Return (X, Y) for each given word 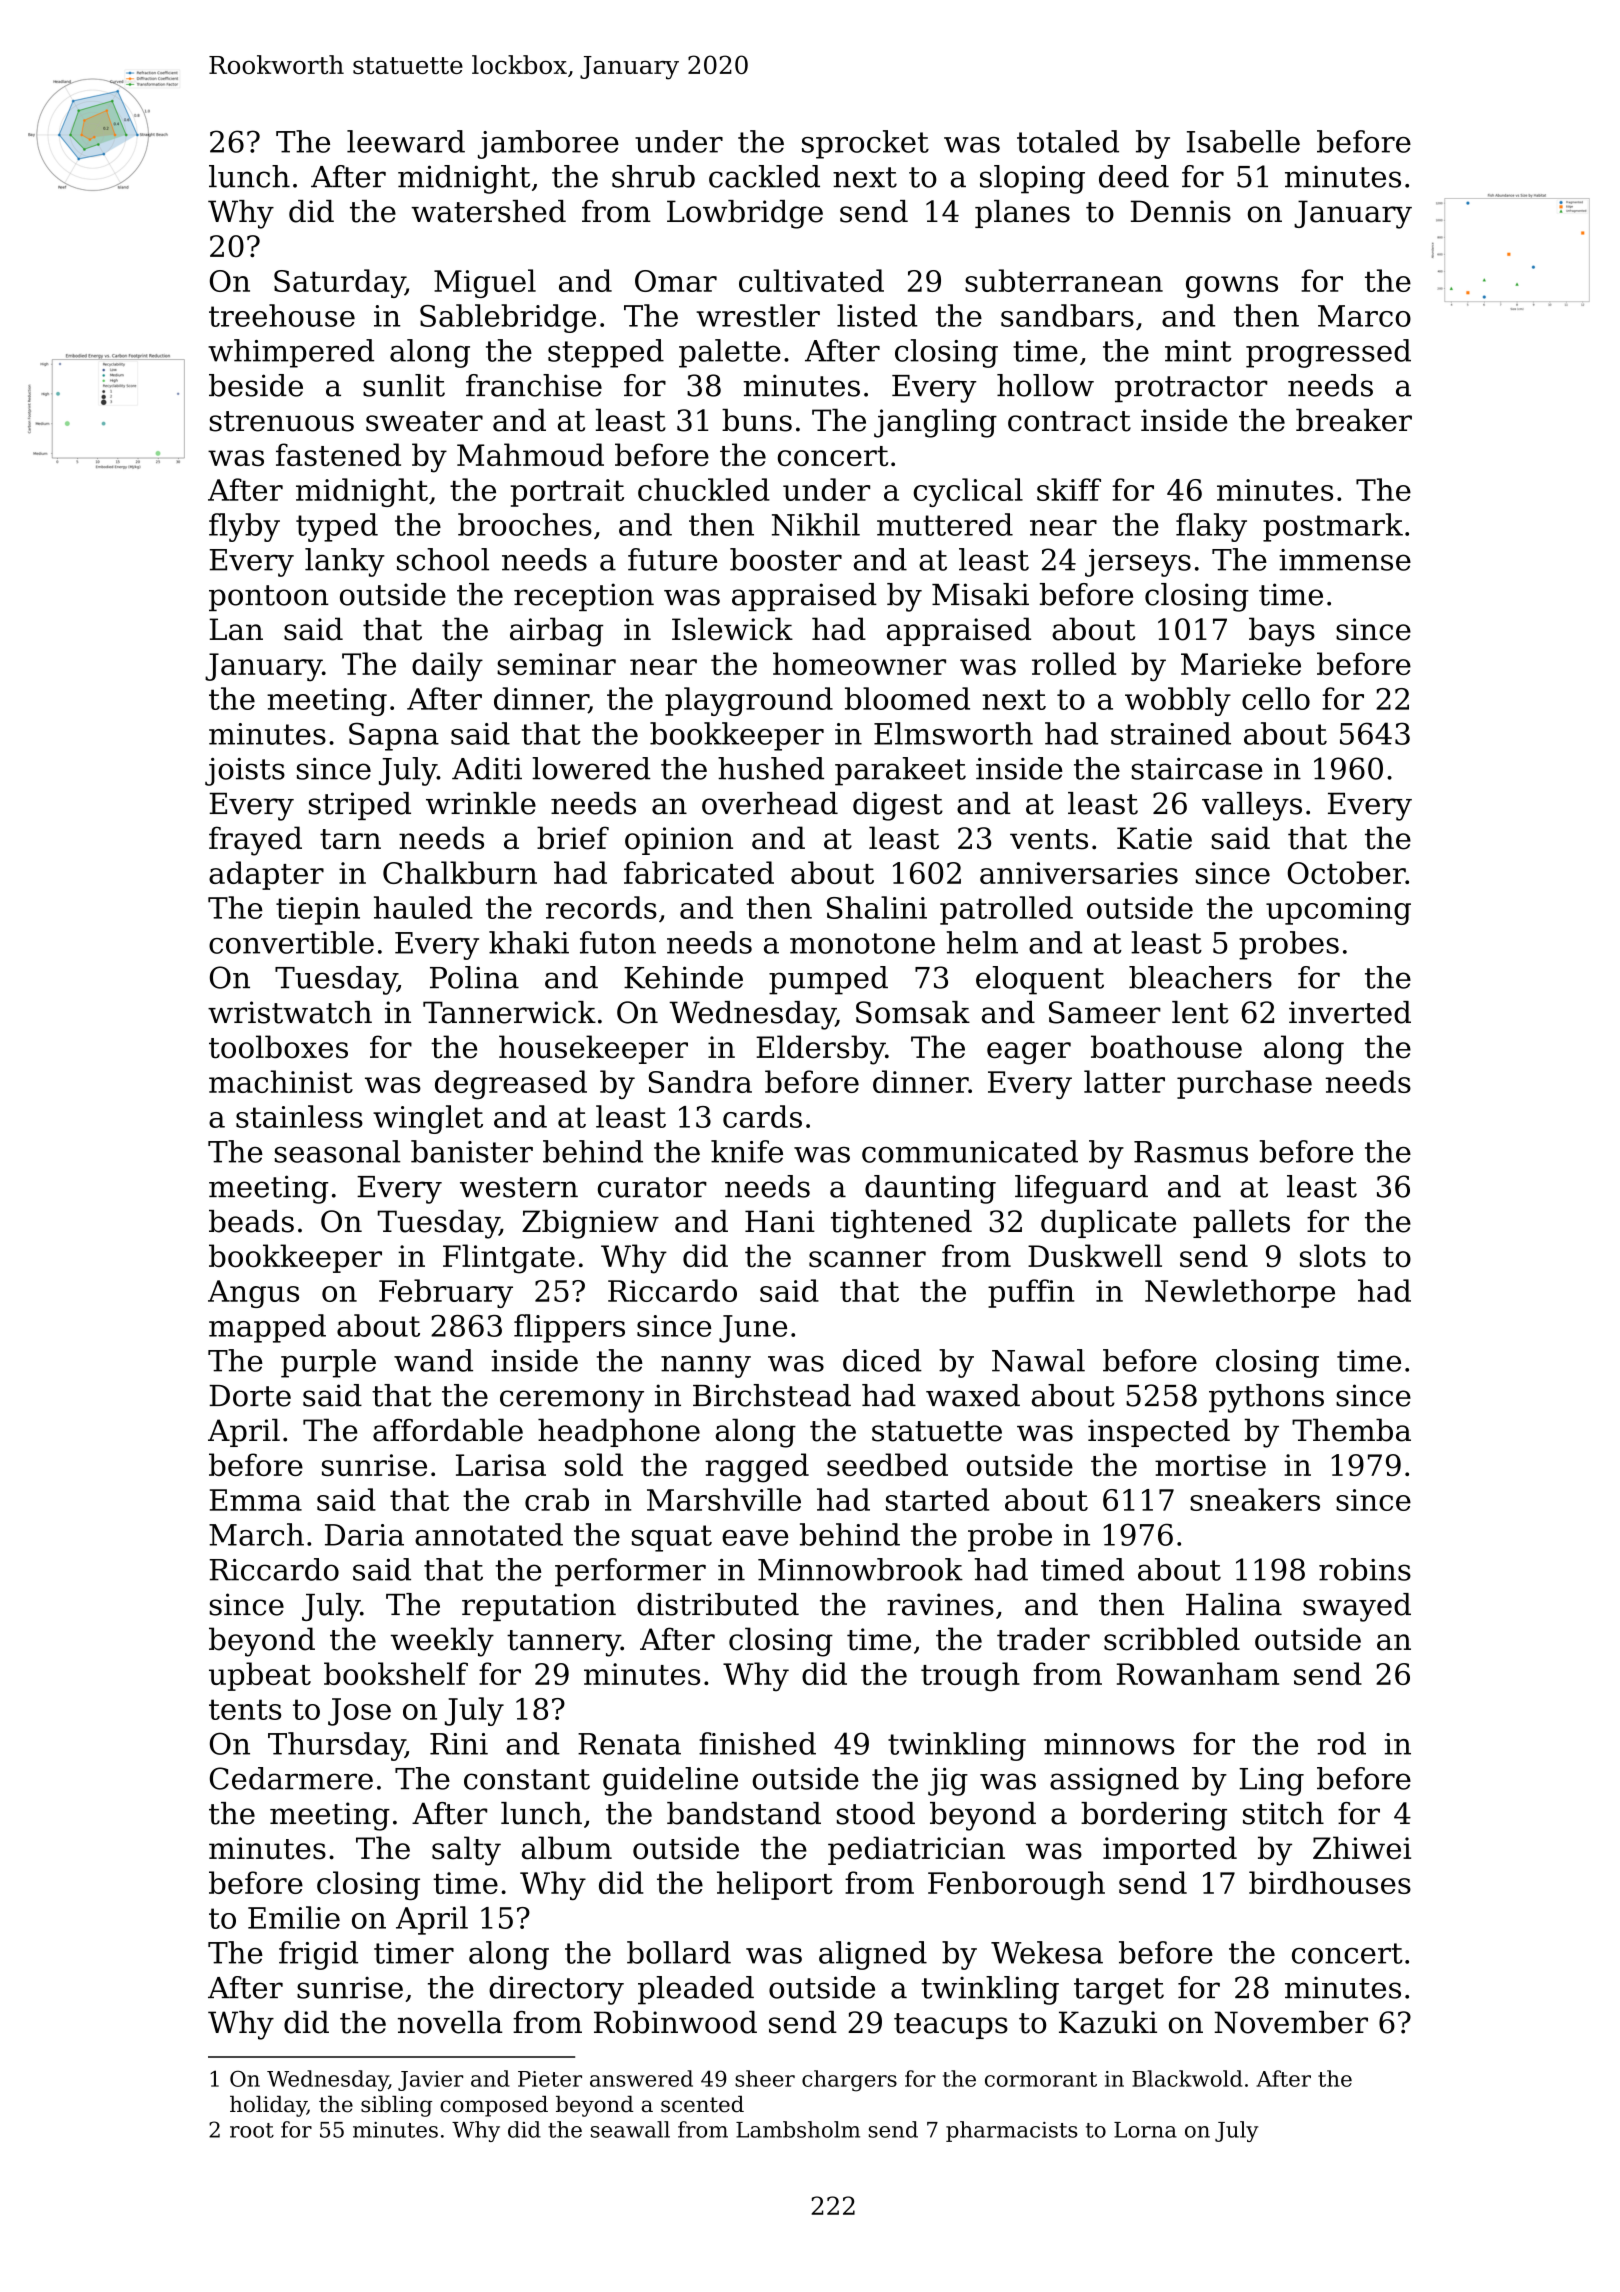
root (252, 2130)
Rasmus (1191, 1152)
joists (245, 772)
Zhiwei (1362, 1848)
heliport (775, 1885)
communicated (970, 1151)
